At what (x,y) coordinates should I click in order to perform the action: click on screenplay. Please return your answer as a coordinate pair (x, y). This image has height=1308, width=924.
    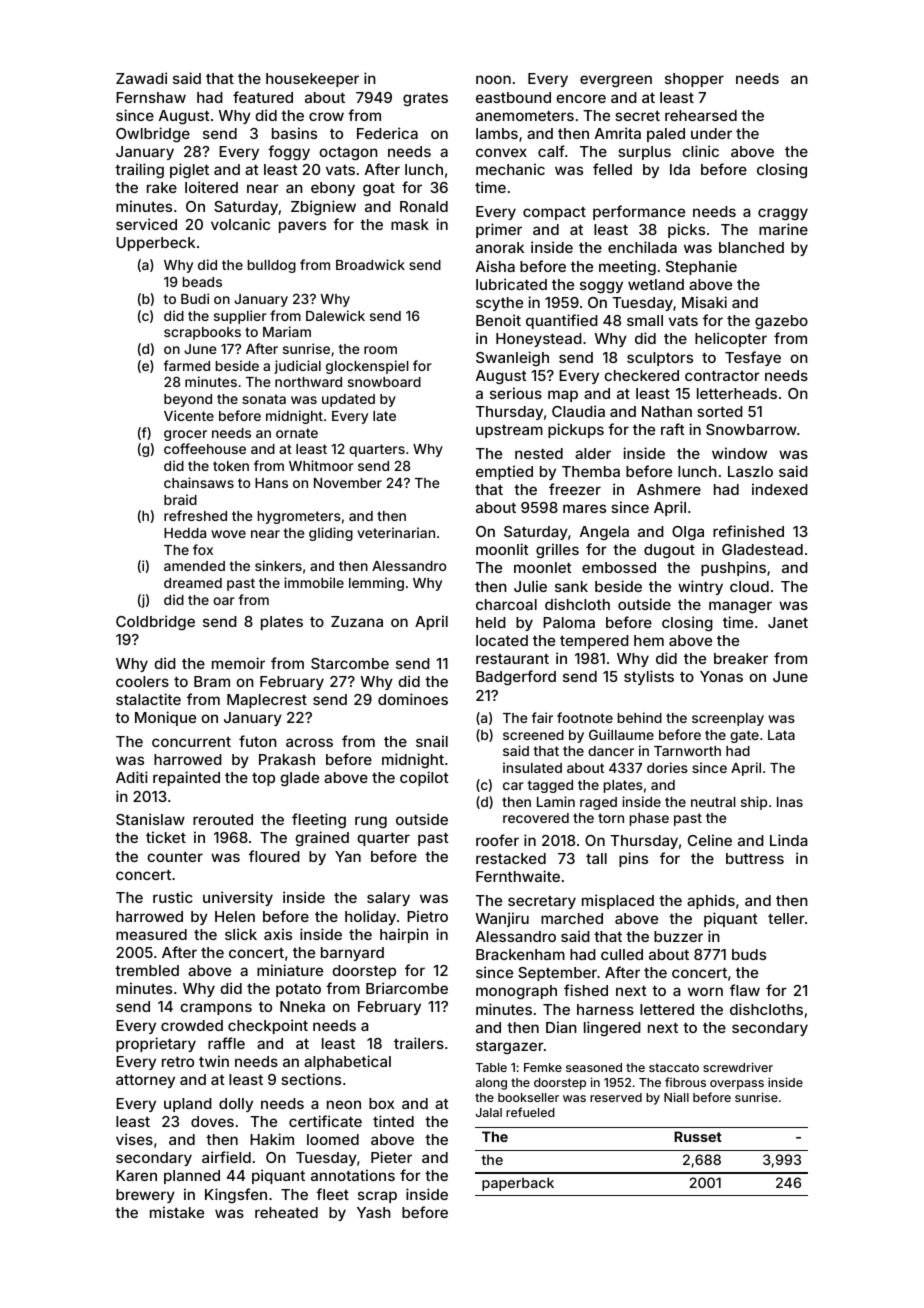
    Looking at the image, I should click on (728, 719).
